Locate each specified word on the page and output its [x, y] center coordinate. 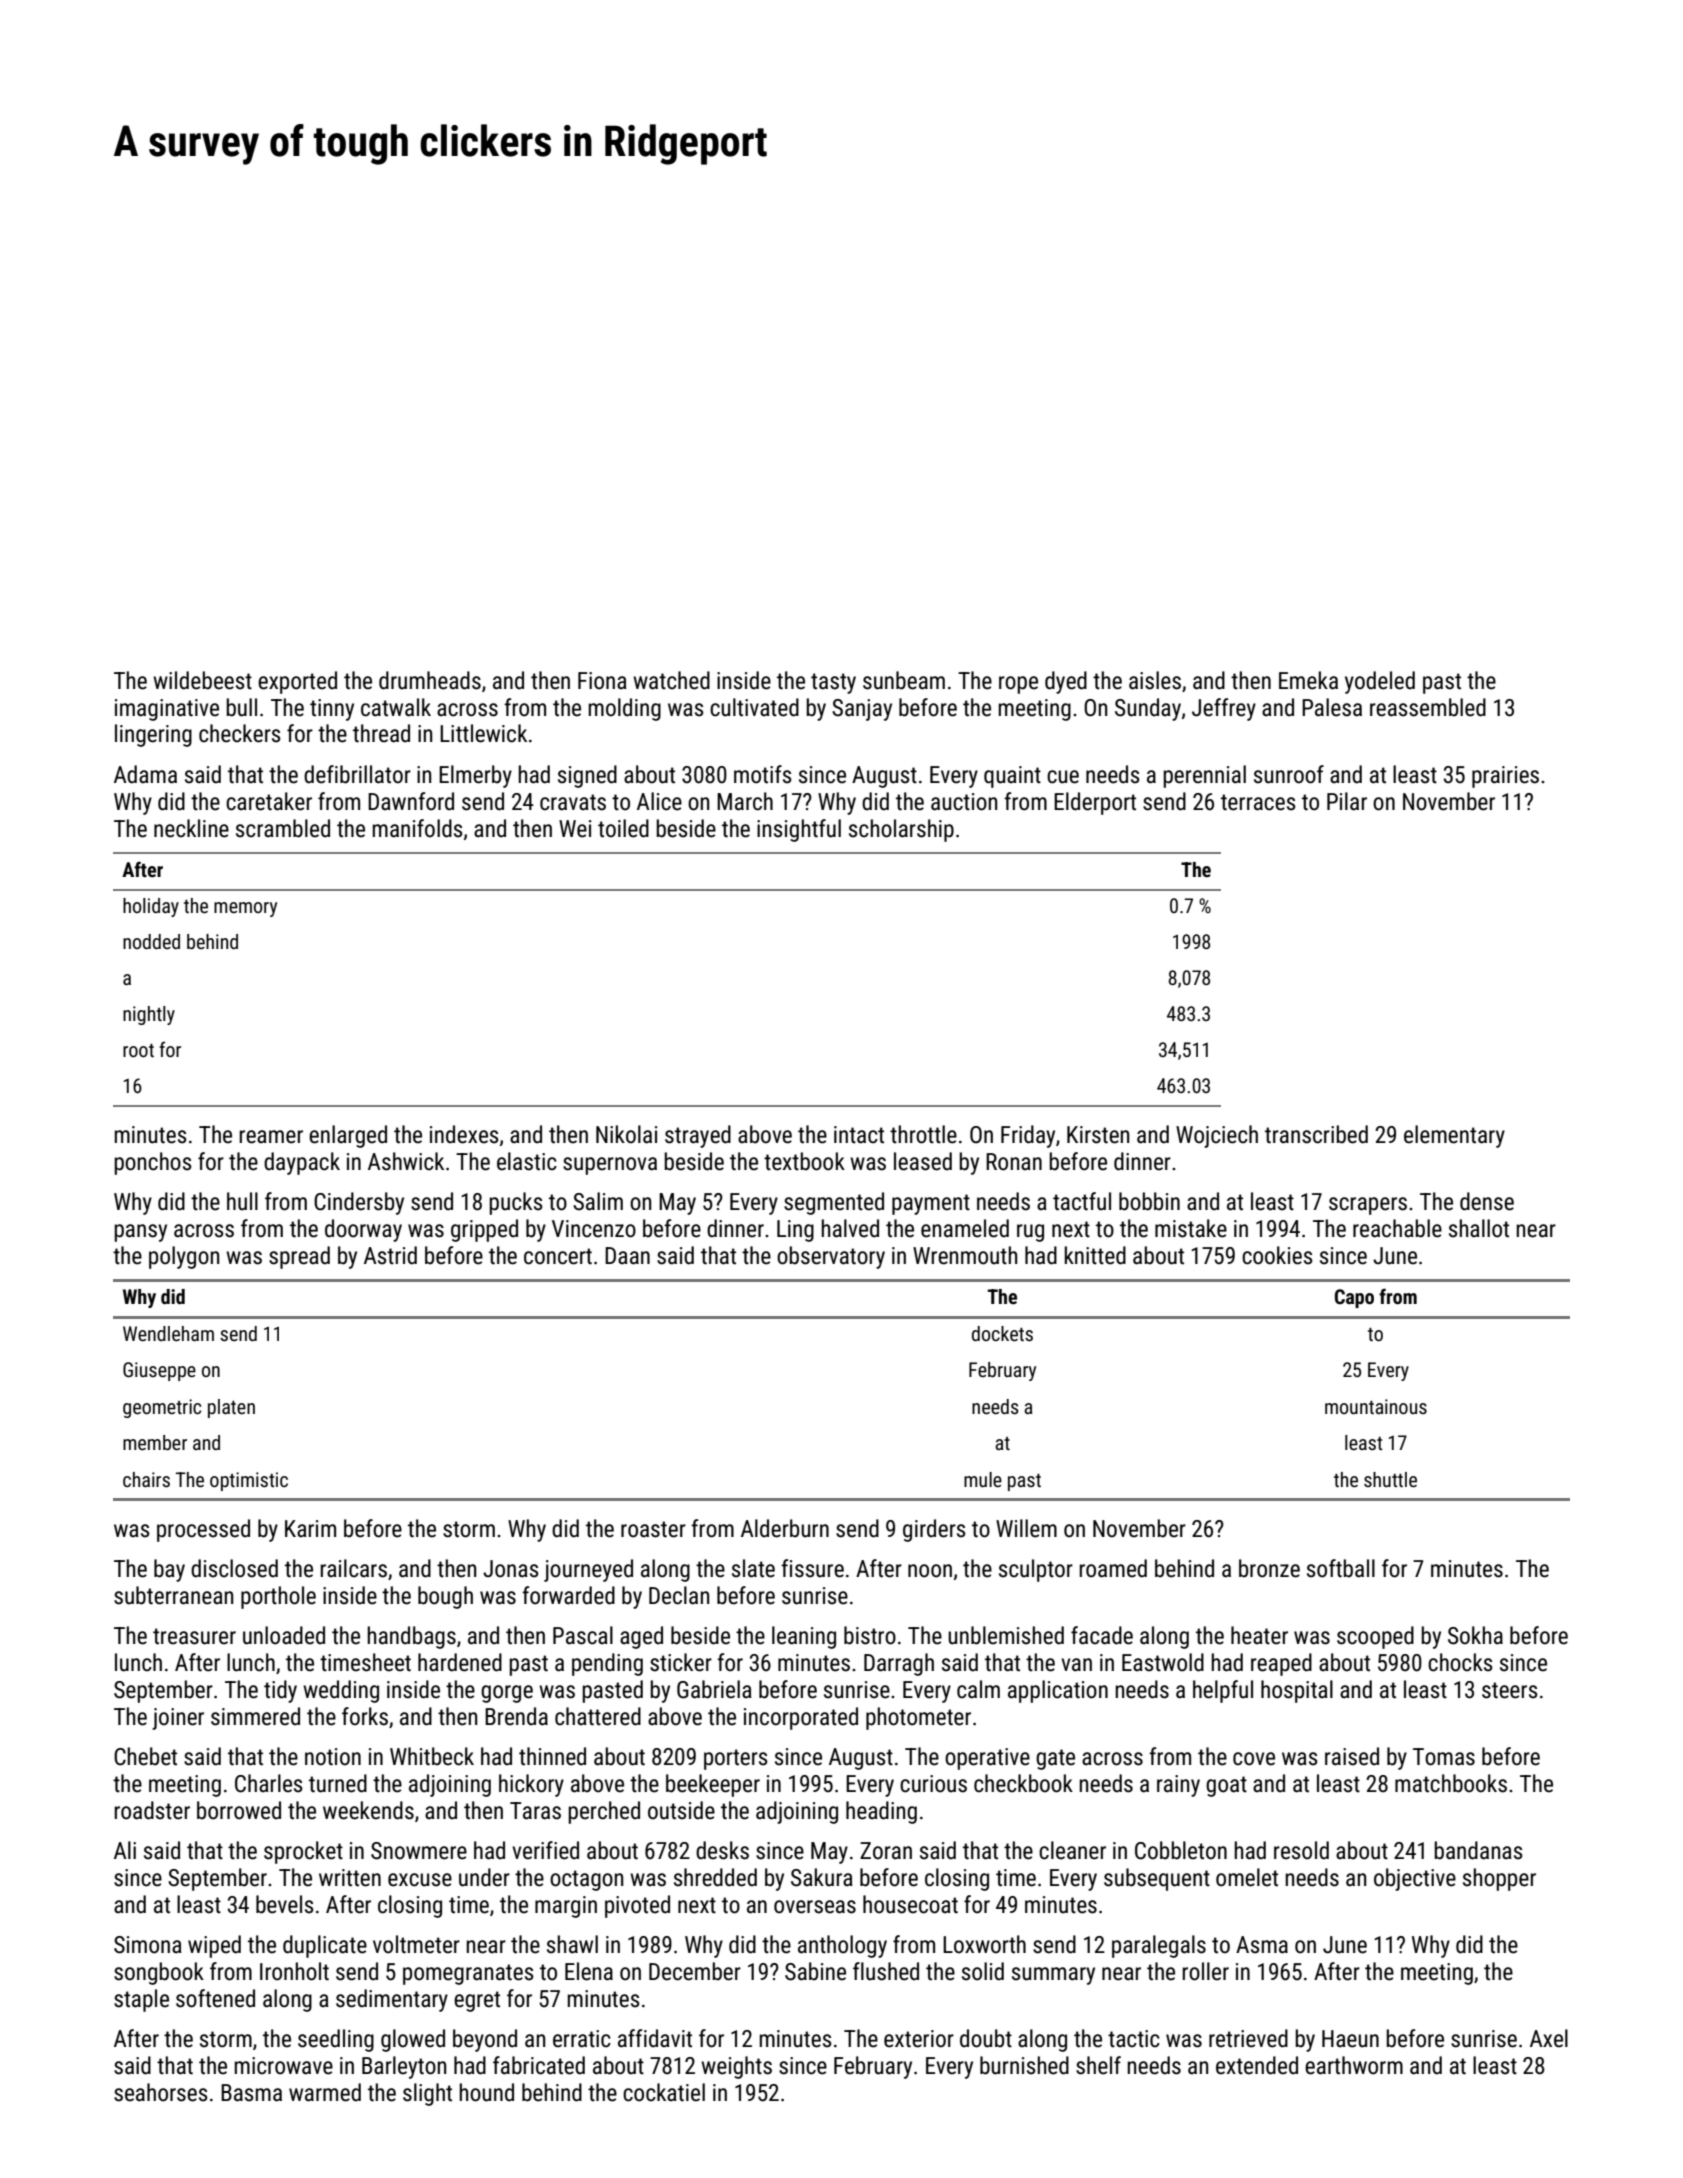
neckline [191, 828]
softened [215, 1998]
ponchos [153, 1163]
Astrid [390, 1255]
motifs [763, 774]
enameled [965, 1228]
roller [1205, 1971]
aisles [1155, 680]
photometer [918, 1718]
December [695, 1971]
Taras [535, 1811]
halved [850, 1228]
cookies [1277, 1255]
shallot [1479, 1228]
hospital [1297, 1691]
